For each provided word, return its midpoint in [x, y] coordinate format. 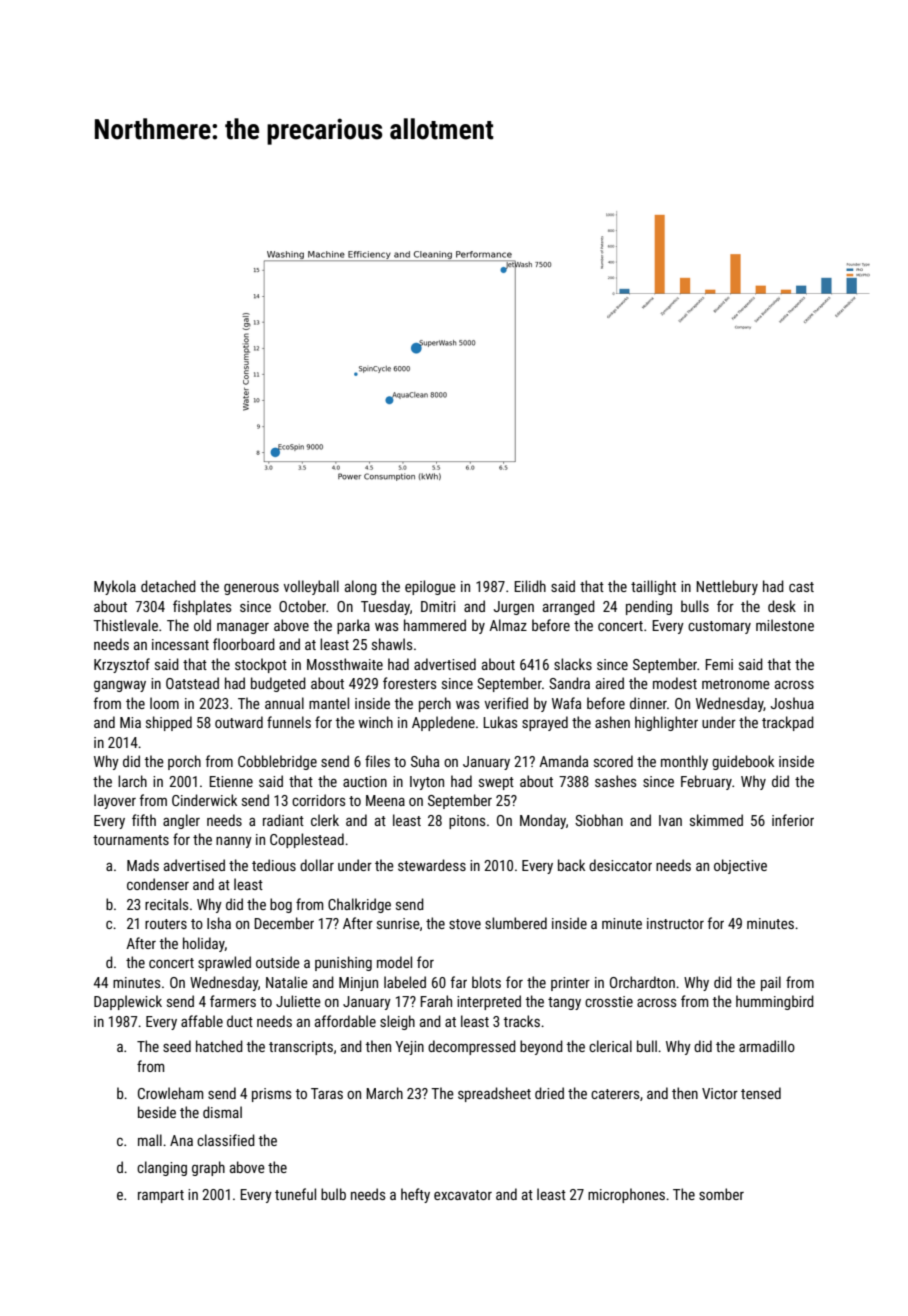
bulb [333, 1194]
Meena [385, 800]
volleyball [311, 587]
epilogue [430, 587]
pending [649, 607]
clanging [162, 1168]
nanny [234, 842]
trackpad [788, 723]
